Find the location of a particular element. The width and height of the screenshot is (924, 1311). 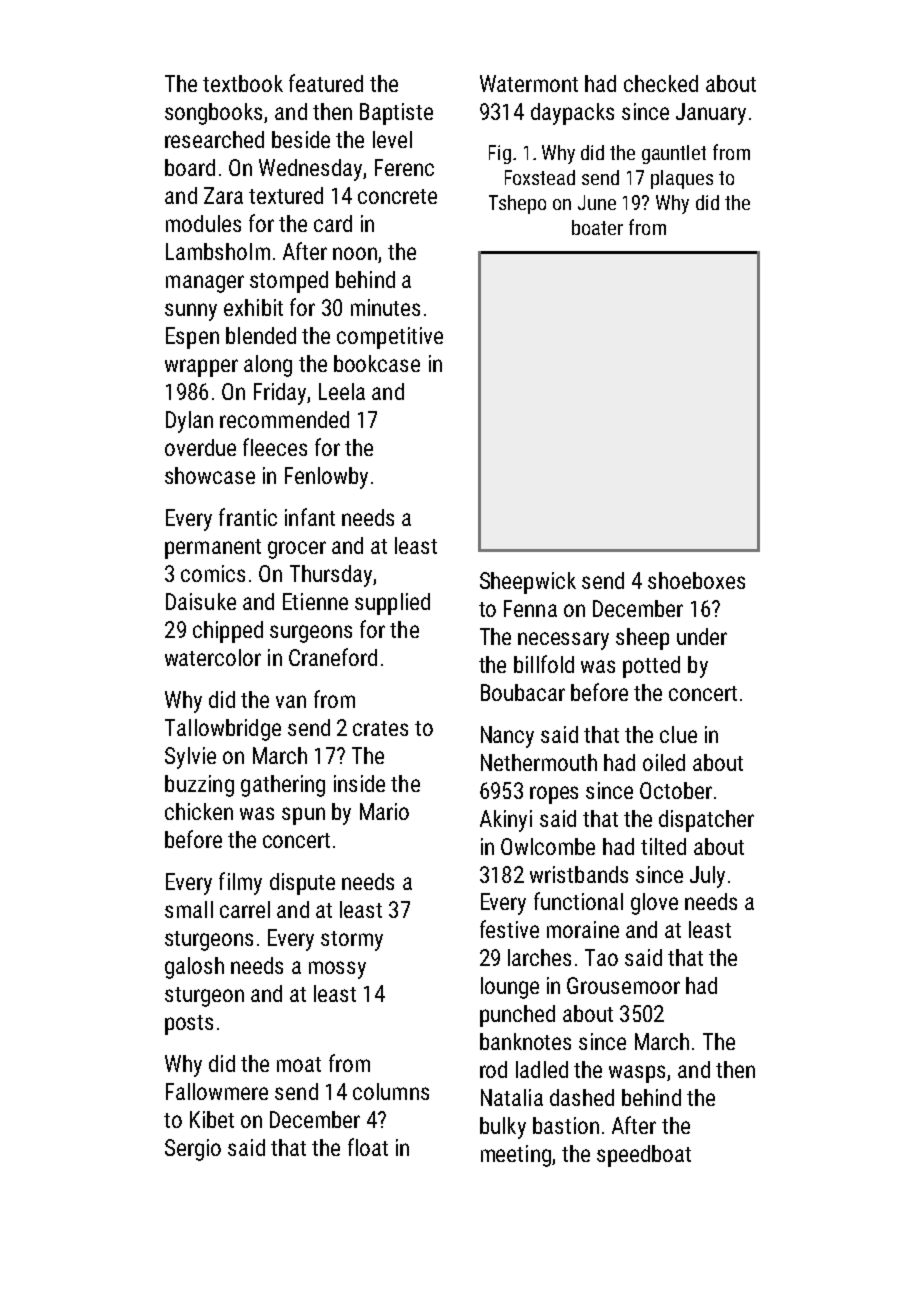

checked is located at coordinates (661, 83).
